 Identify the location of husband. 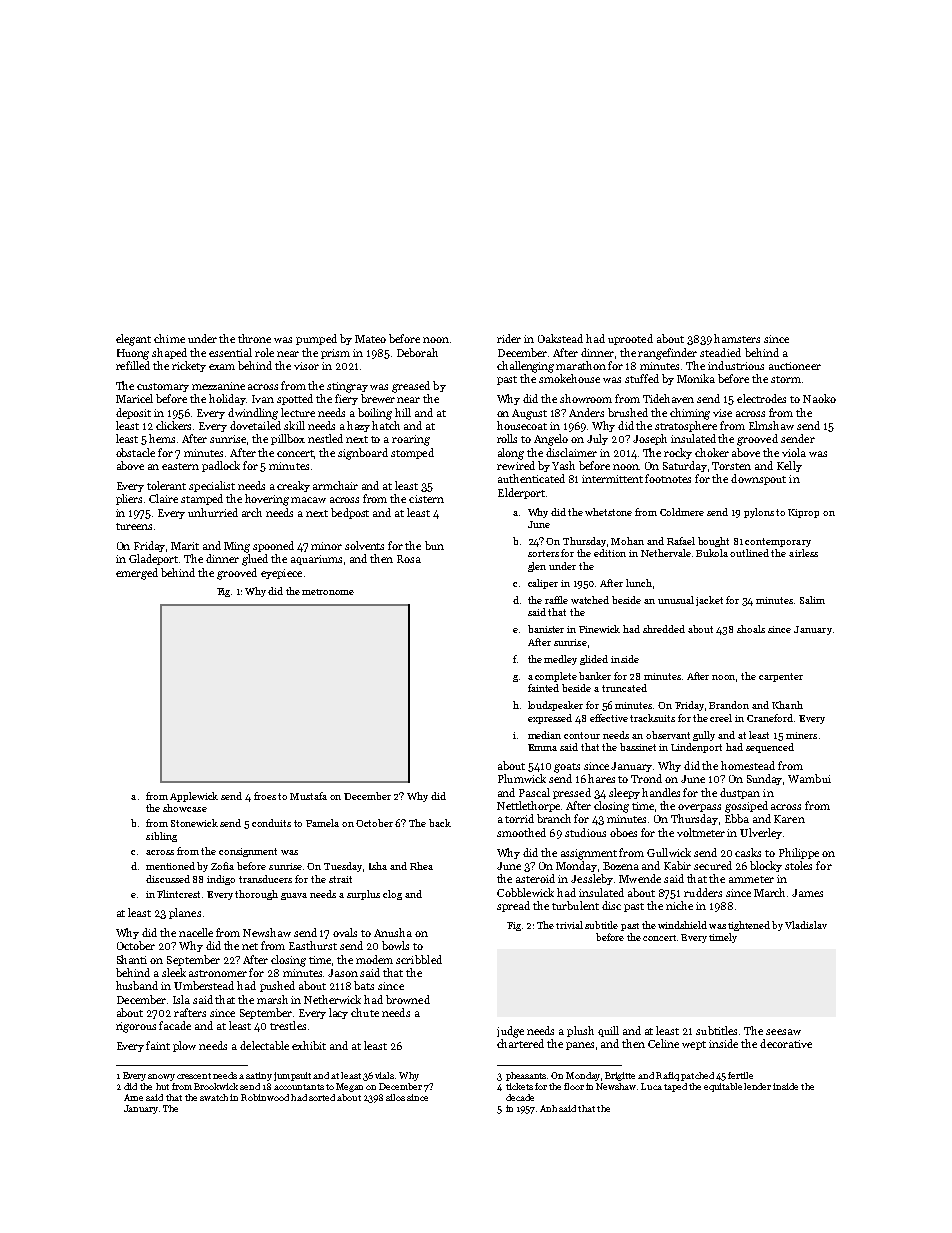
(137, 985).
